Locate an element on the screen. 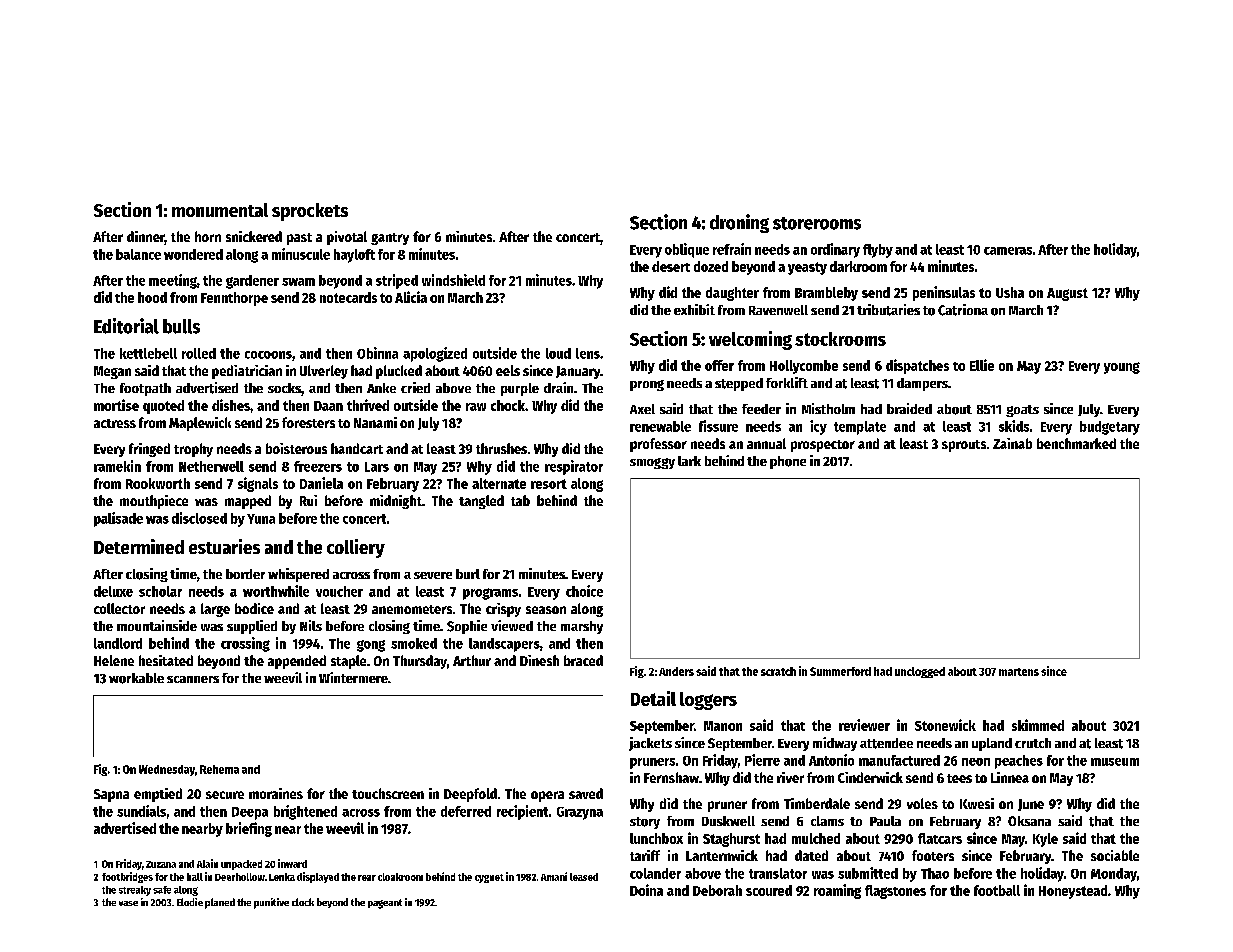 This screenshot has height=952, width=1233. Ellie is located at coordinates (982, 365).
